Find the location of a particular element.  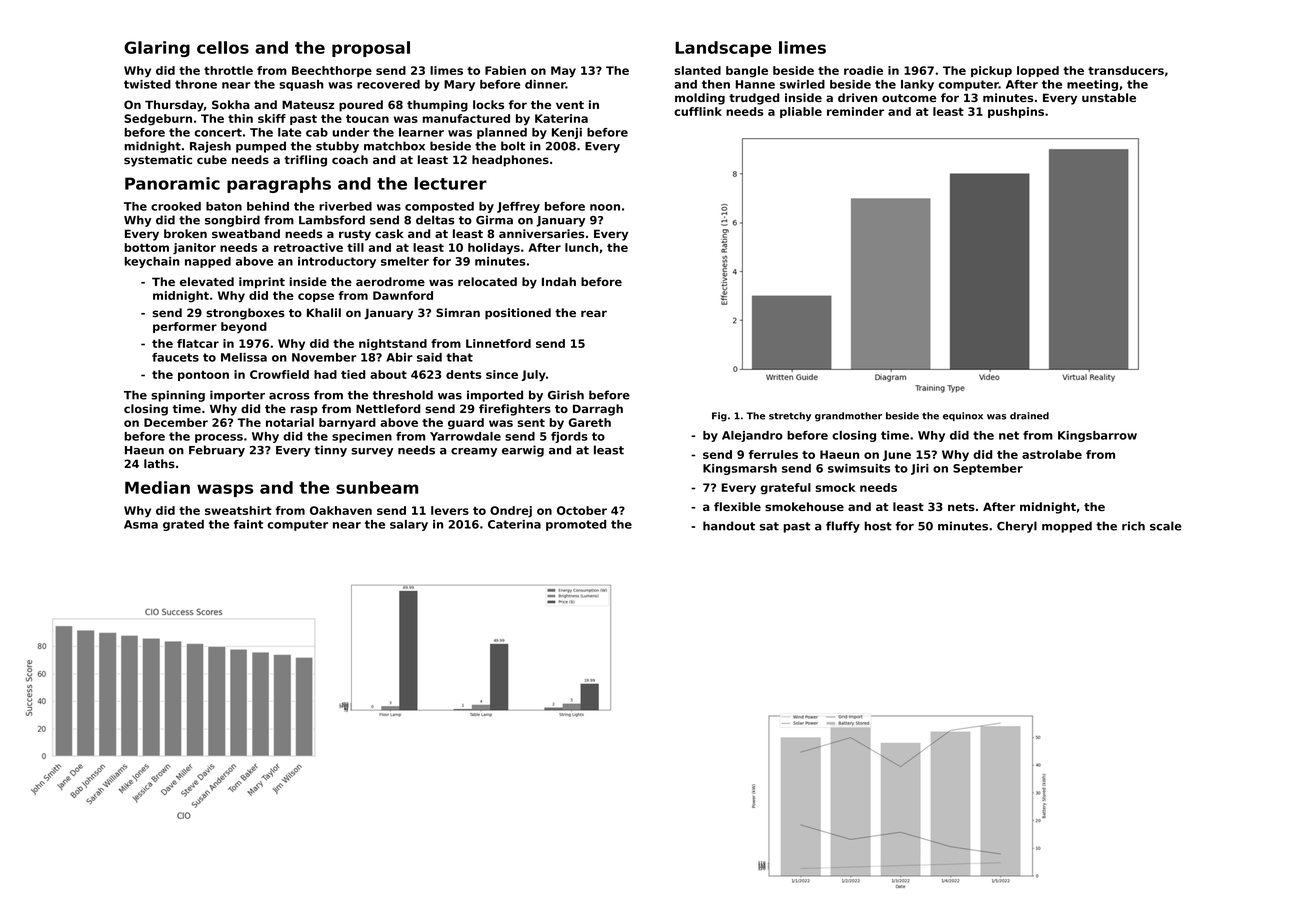

Landscape is located at coordinates (723, 49).
